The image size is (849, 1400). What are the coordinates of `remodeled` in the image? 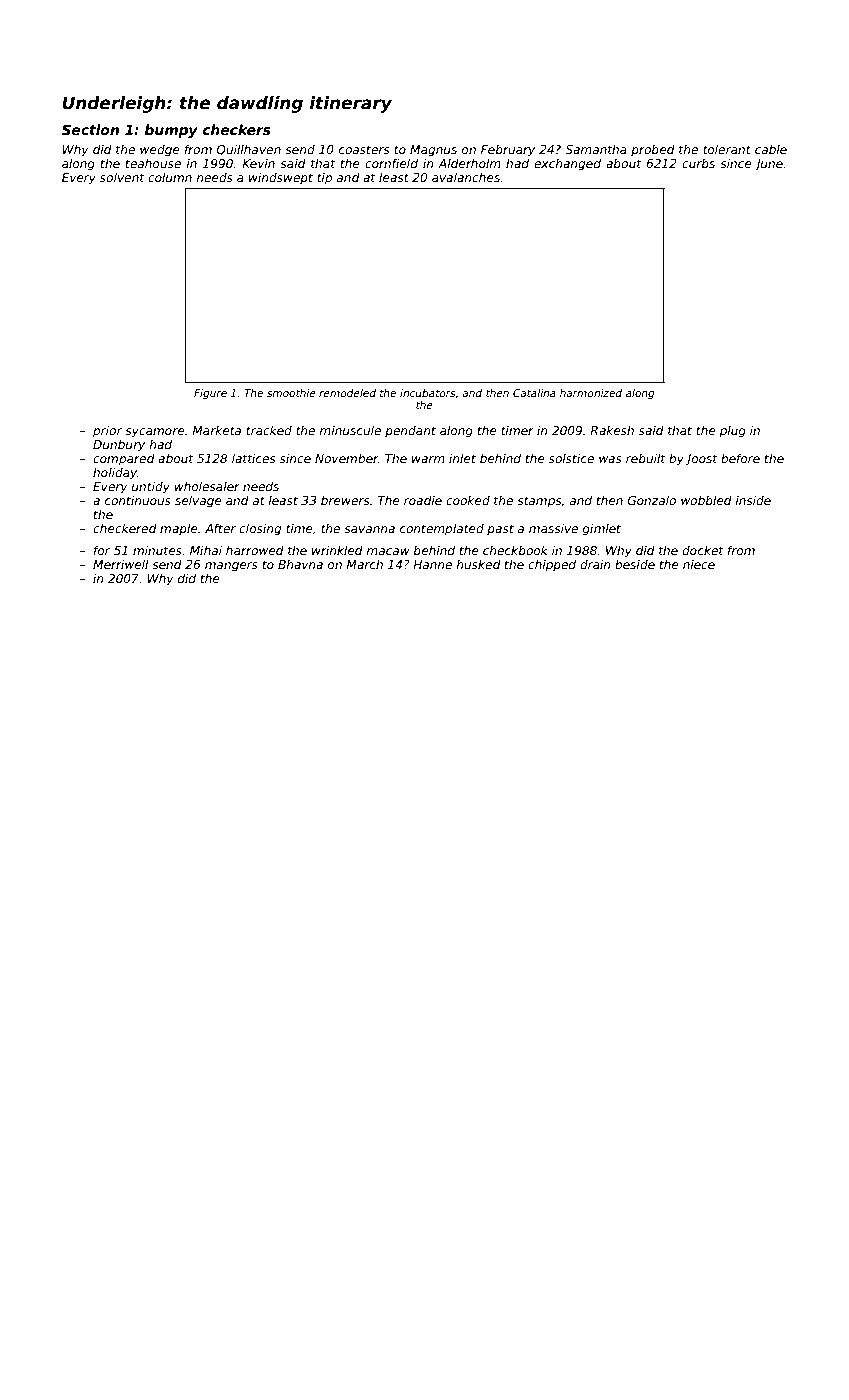 It's located at (347, 393).
